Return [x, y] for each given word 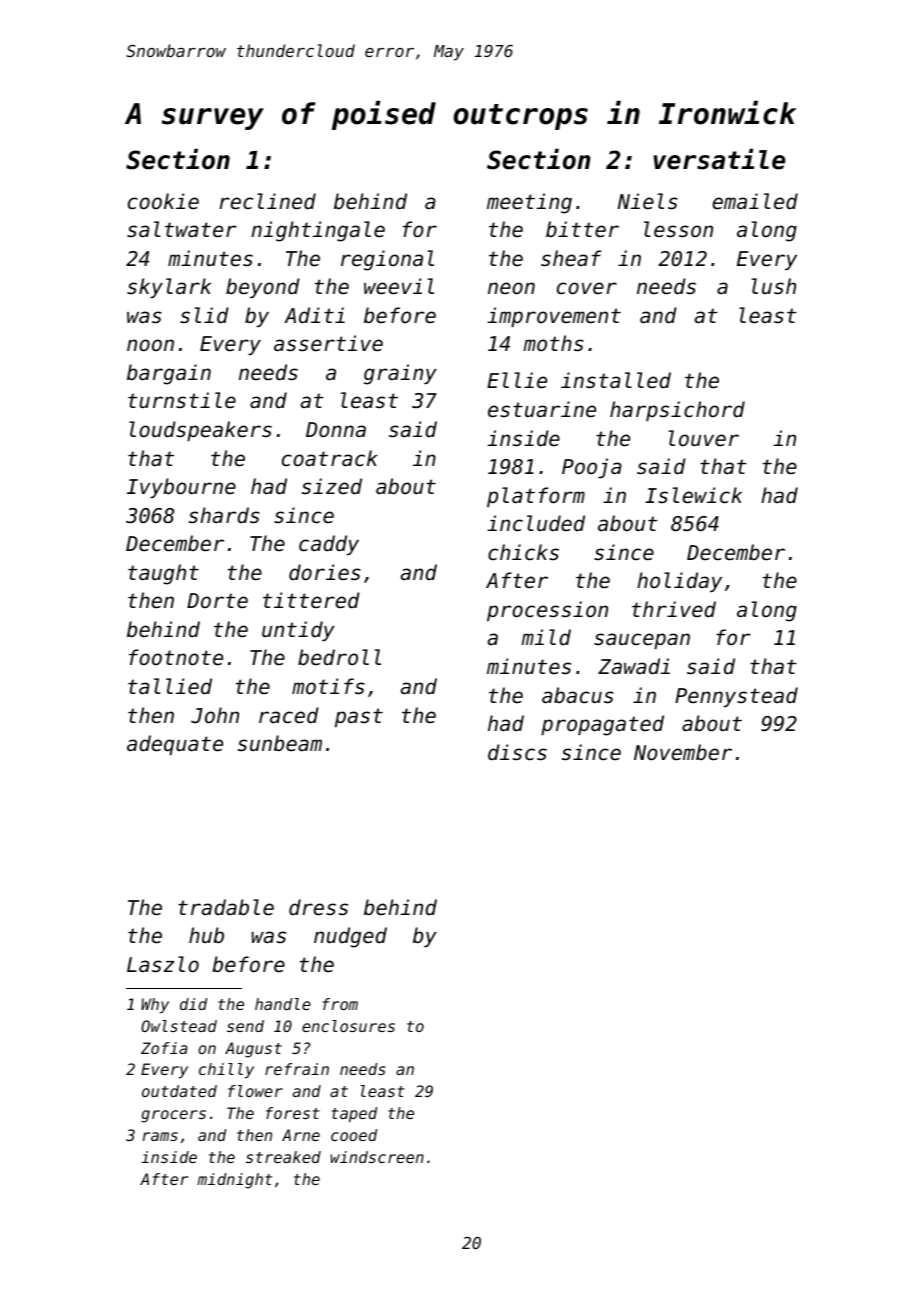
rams [160, 1136]
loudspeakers [200, 431]
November [683, 752]
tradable [226, 907]
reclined [268, 201]
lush [773, 286]
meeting [529, 203]
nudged [350, 937]
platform [536, 497]
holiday [679, 582]
